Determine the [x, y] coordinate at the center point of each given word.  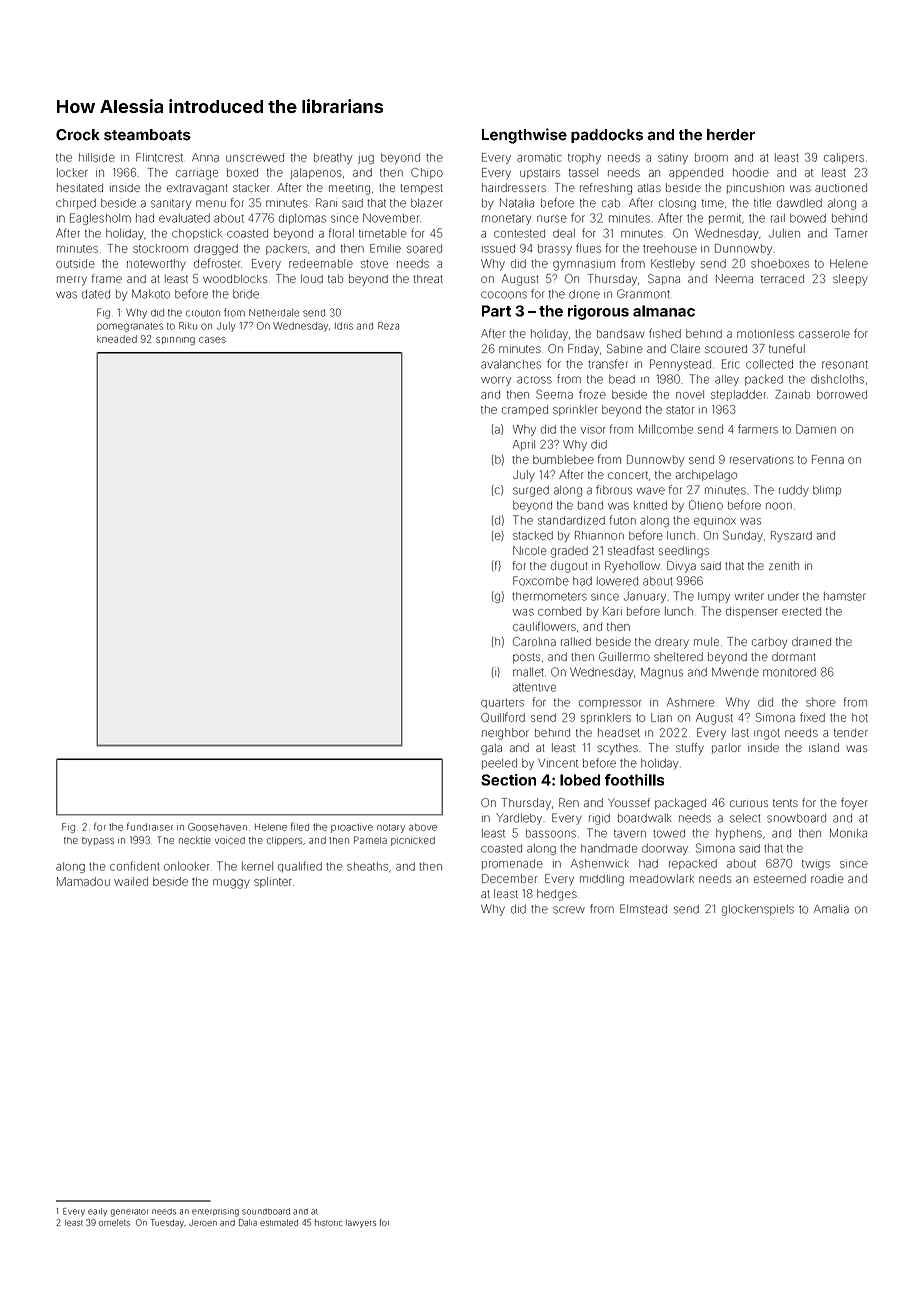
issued [498, 248]
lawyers [361, 1224]
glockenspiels [758, 910]
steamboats [147, 135]
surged [531, 491]
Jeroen [203, 1223]
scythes [617, 749]
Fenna [828, 459]
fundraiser [150, 826]
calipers [844, 158]
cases [212, 340]
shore [821, 702]
